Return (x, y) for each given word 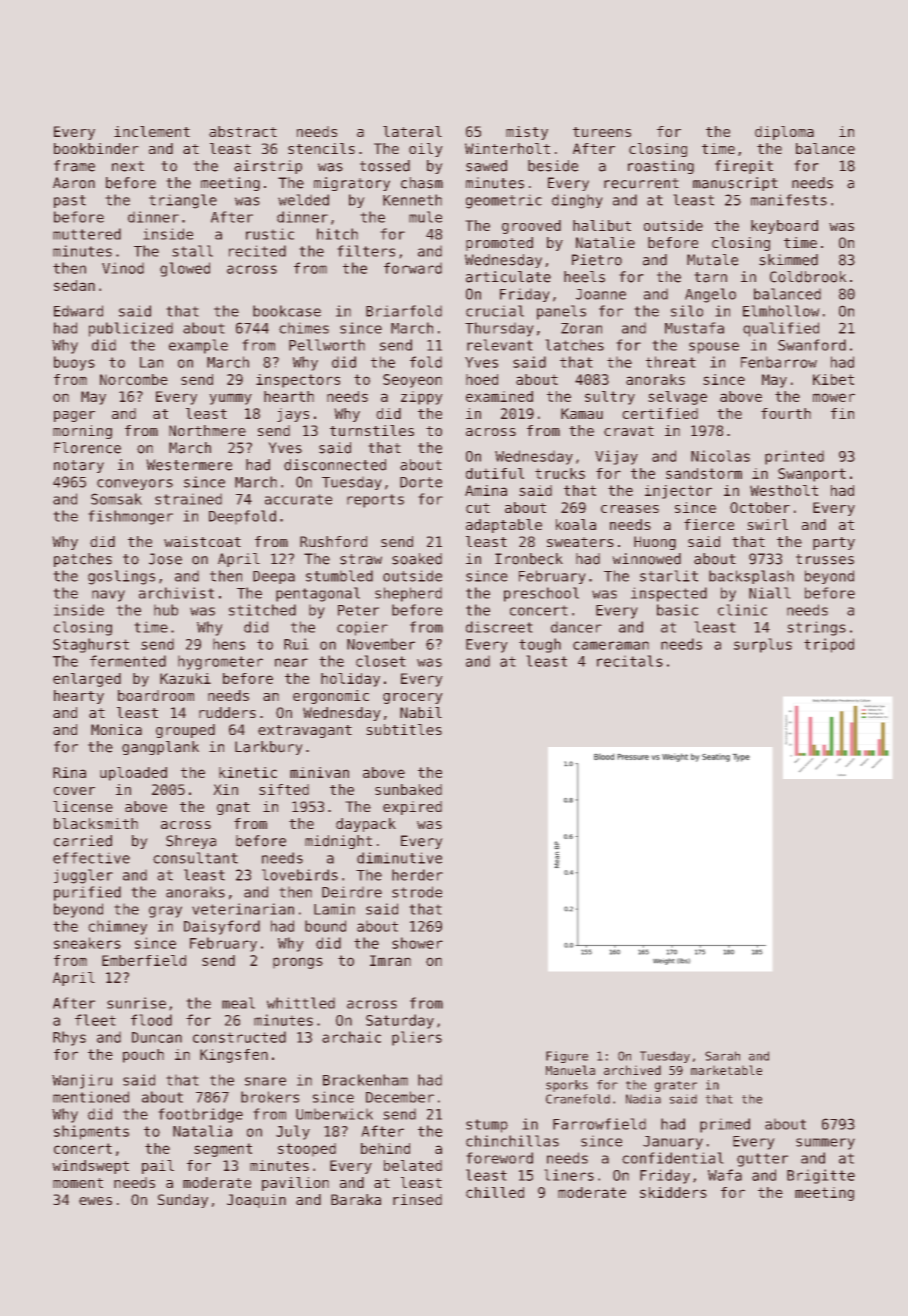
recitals (630, 661)
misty (527, 133)
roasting (661, 167)
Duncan (157, 1037)
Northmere (207, 430)
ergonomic (331, 697)
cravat (629, 431)
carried (83, 841)
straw (361, 559)
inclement (152, 131)
